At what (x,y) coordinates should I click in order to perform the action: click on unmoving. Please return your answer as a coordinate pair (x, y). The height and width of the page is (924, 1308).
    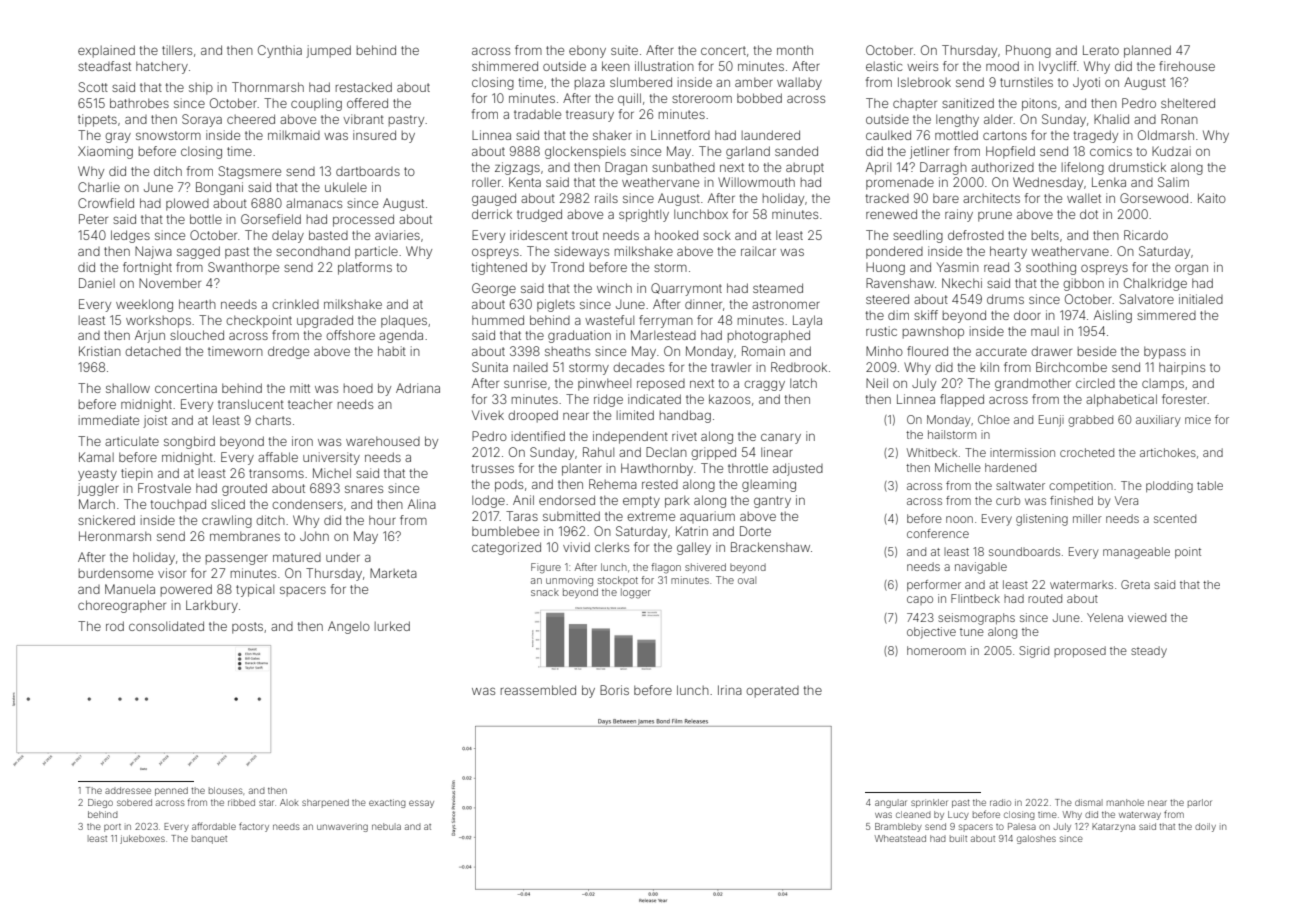
    Looking at the image, I should click on (569, 581).
